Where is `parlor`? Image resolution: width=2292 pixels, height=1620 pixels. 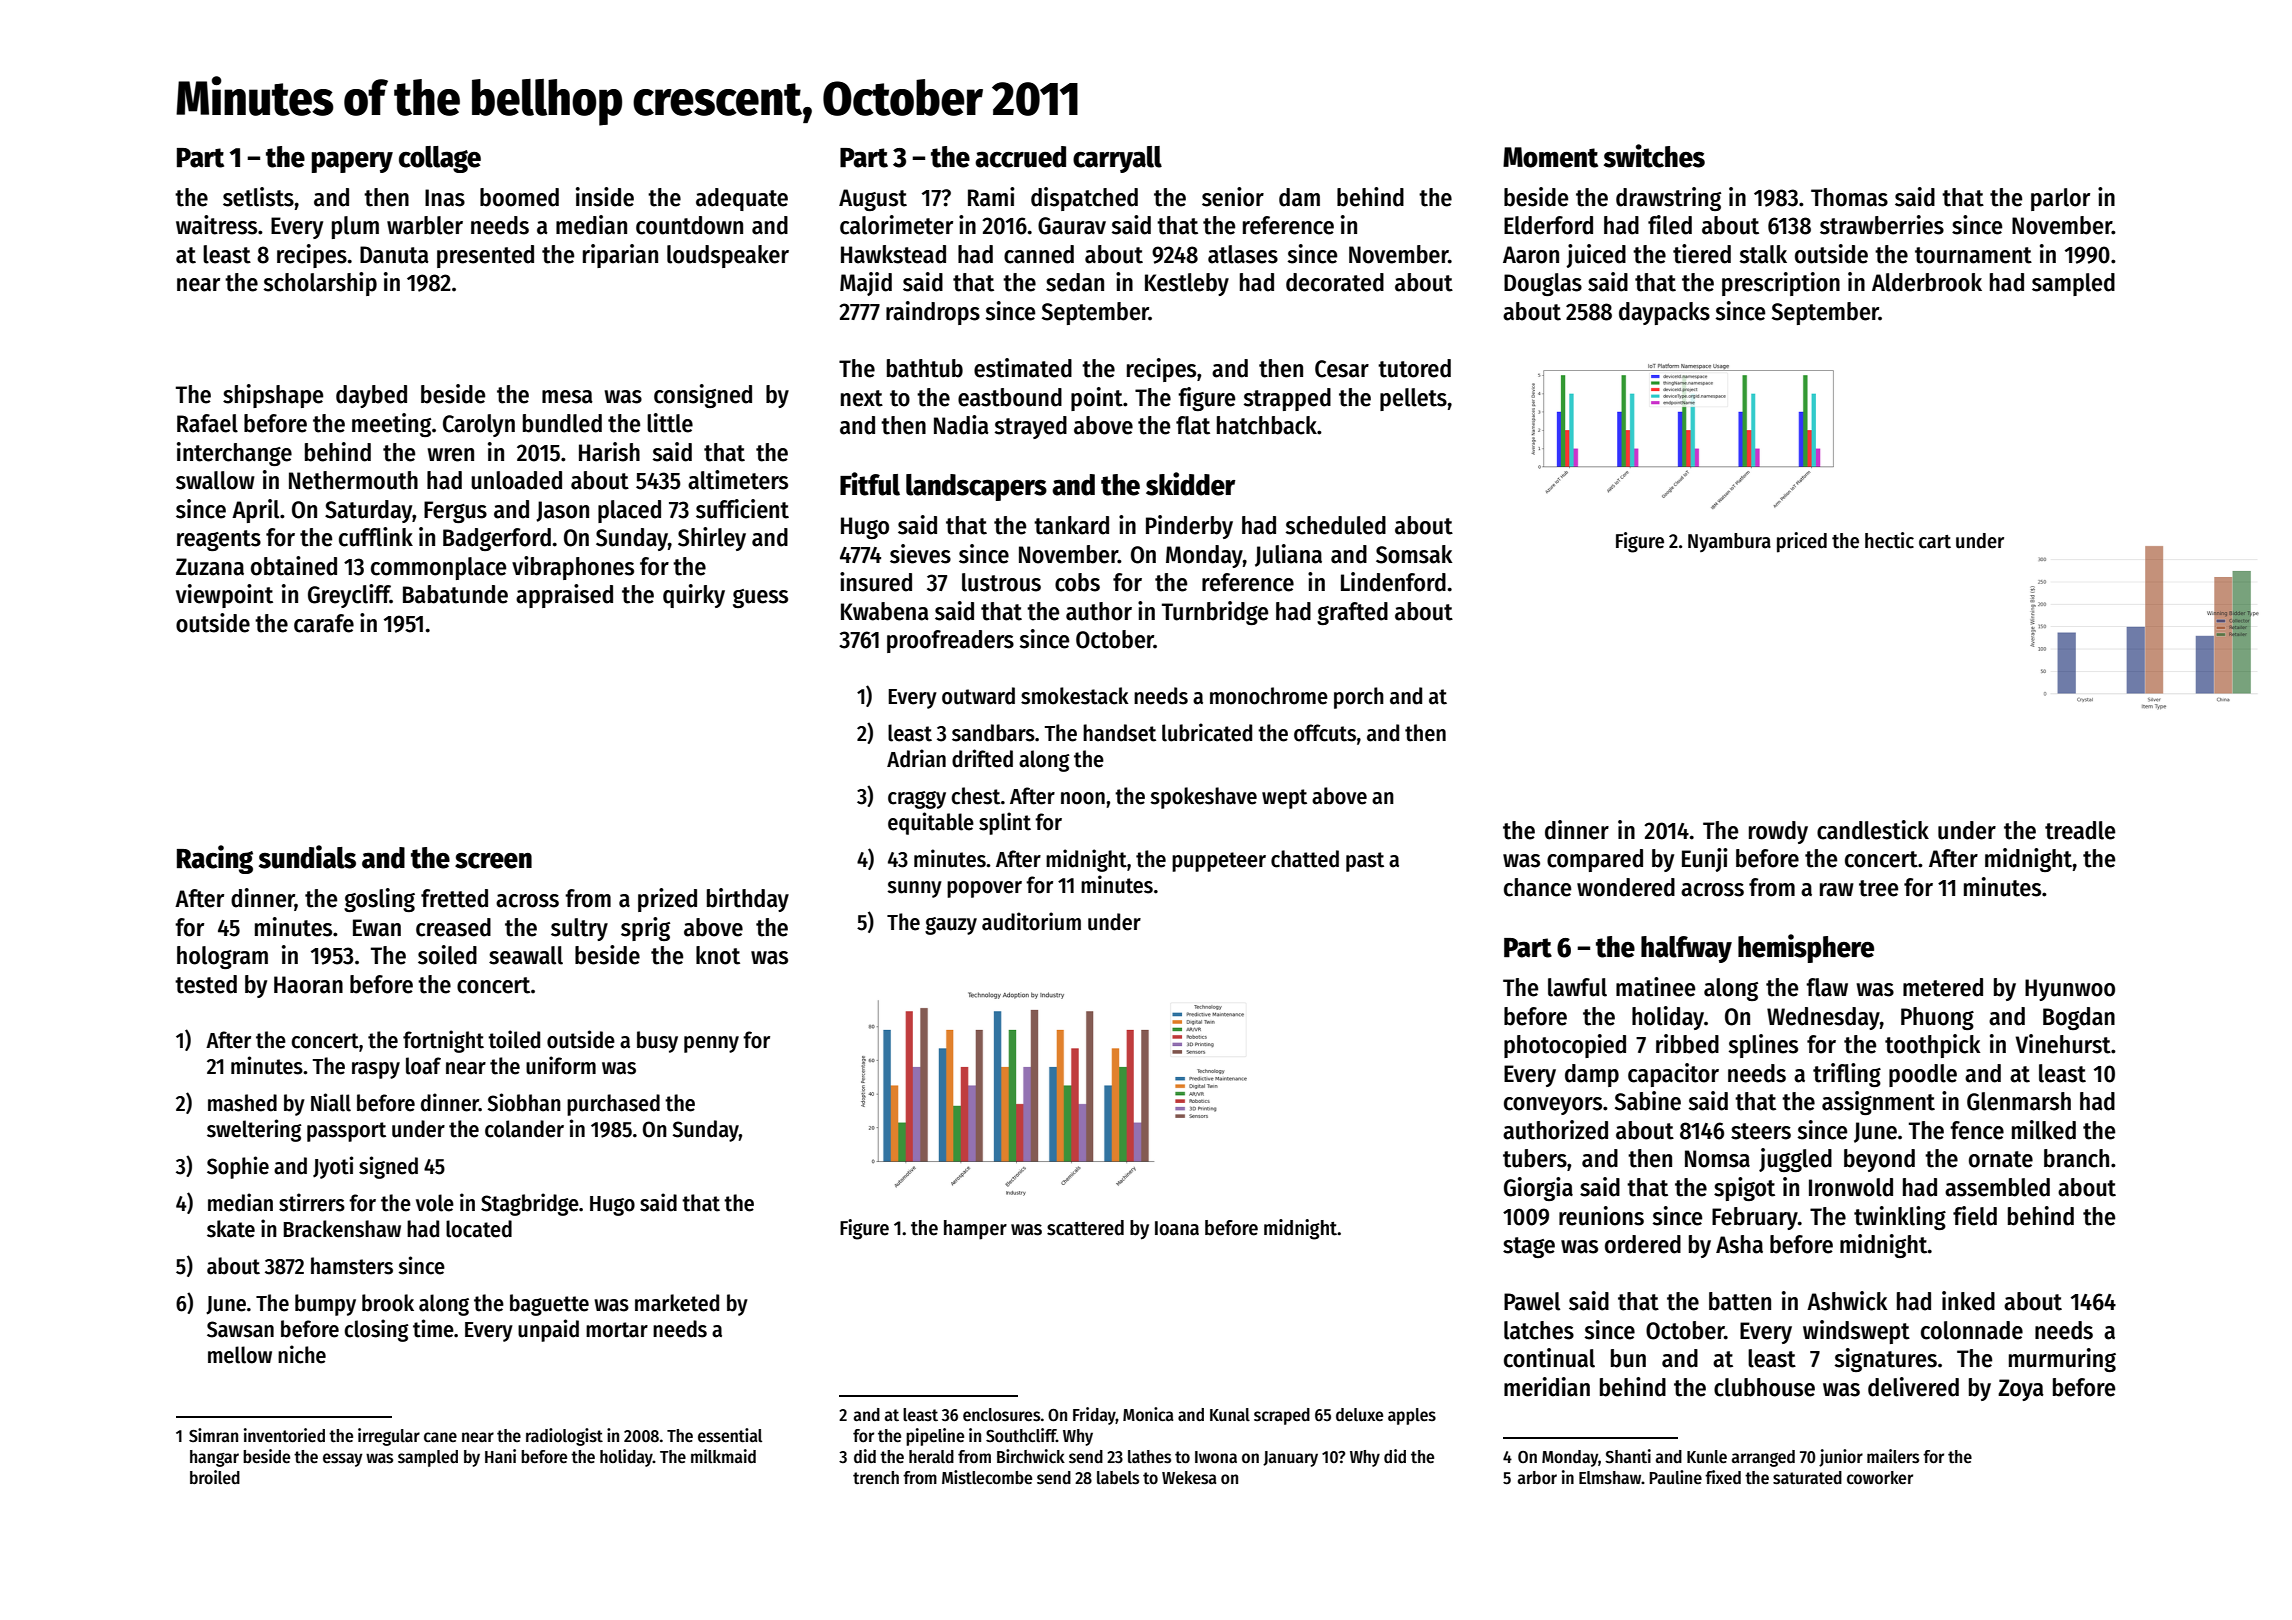 parlor is located at coordinates (2060, 199).
